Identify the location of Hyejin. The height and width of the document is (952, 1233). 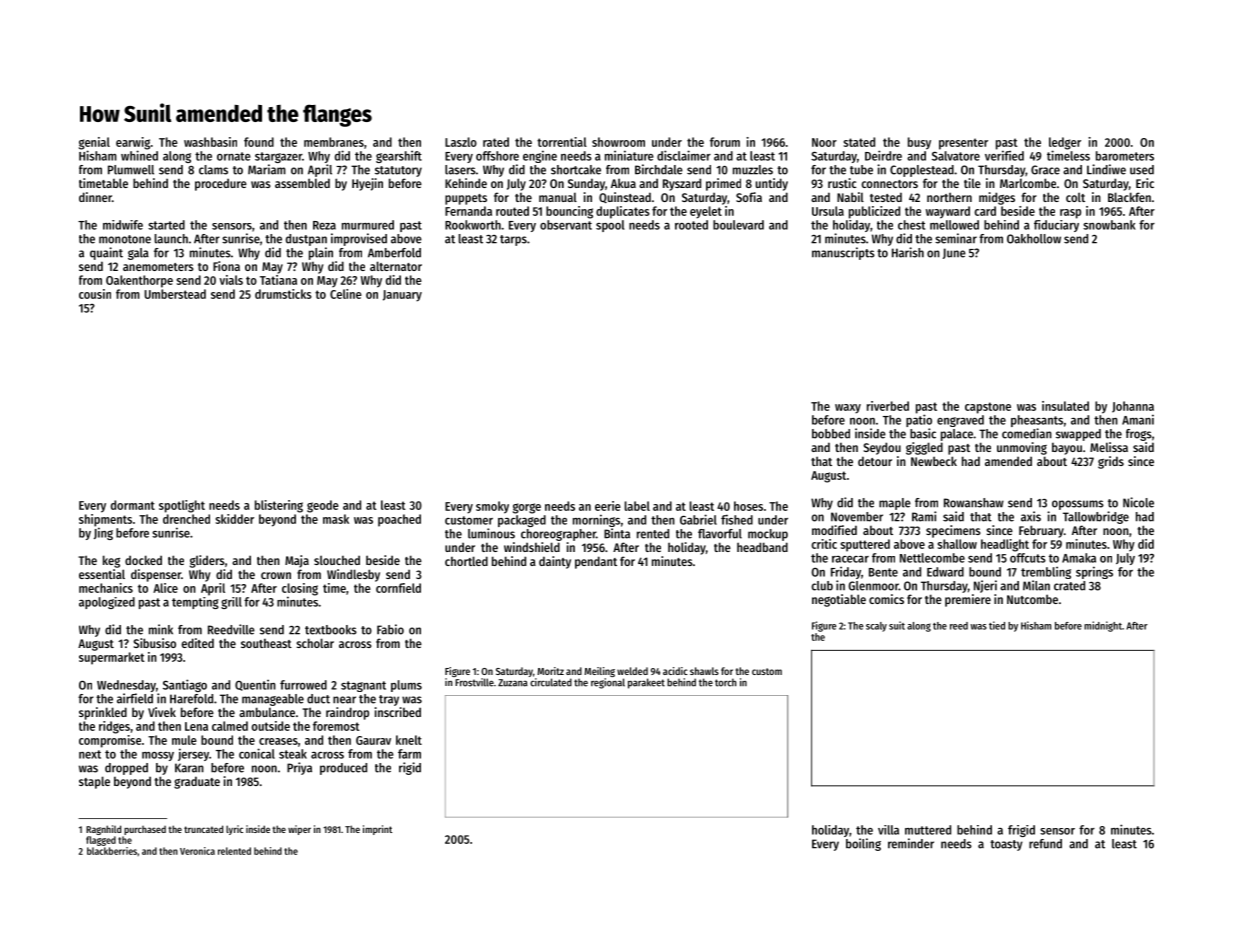
(367, 184).
